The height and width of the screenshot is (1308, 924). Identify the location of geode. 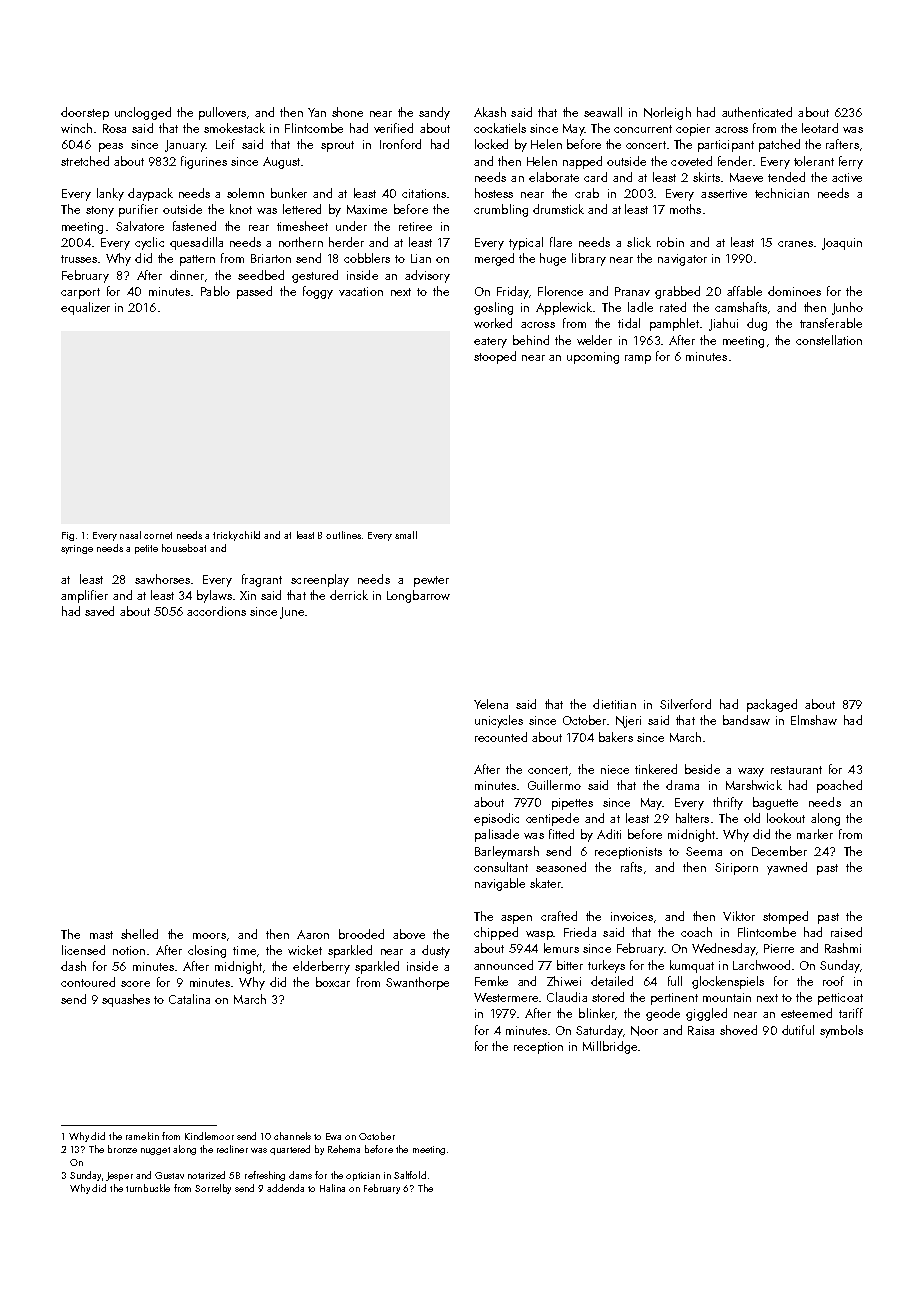
(663, 1014).
